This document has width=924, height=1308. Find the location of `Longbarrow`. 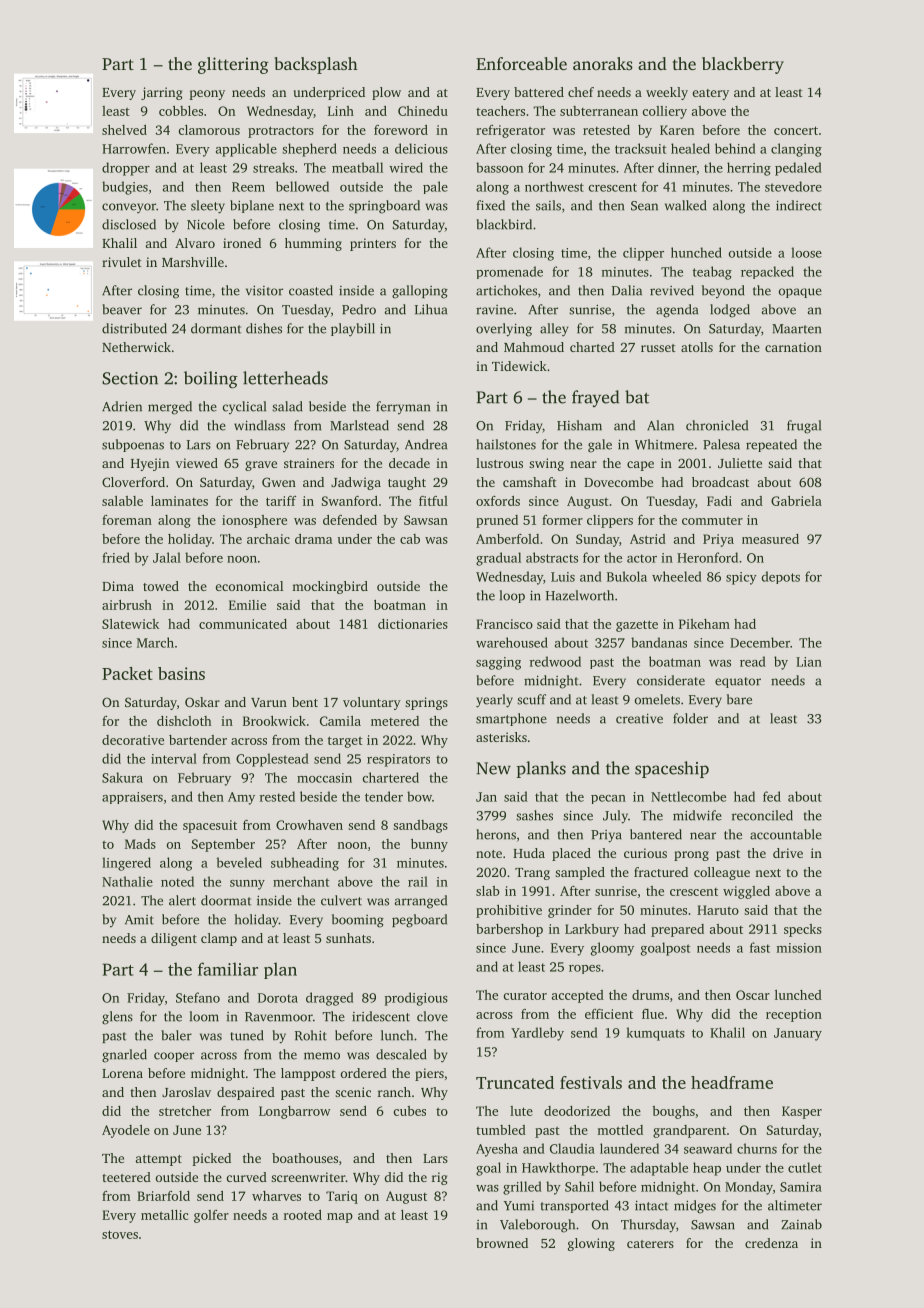

Longbarrow is located at coordinates (295, 1112).
